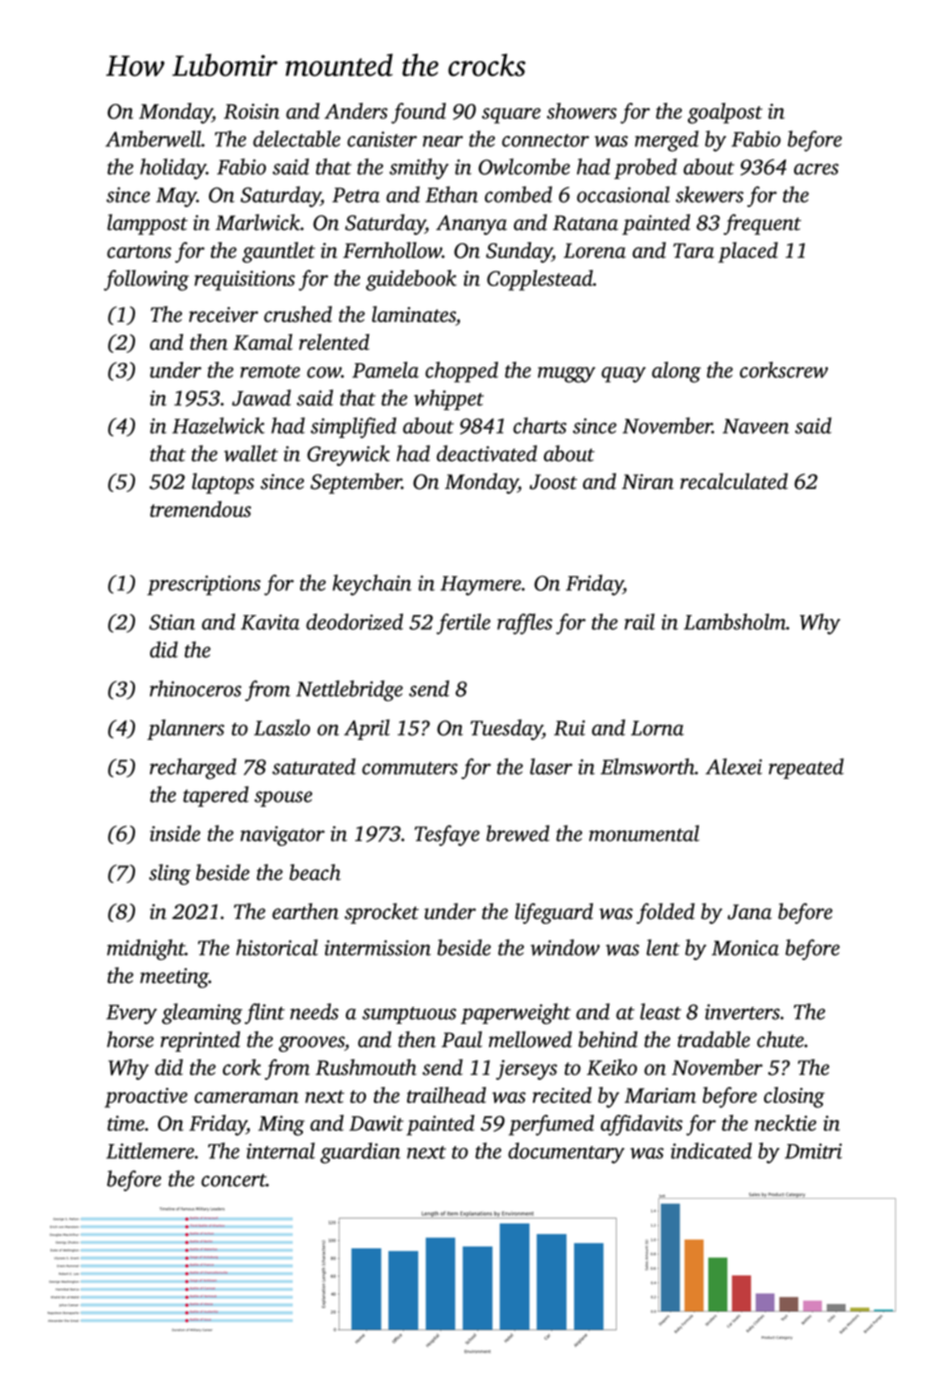 This screenshot has height=1378, width=952. What do you see at coordinates (644, 833) in the screenshot?
I see `monumental` at bounding box center [644, 833].
